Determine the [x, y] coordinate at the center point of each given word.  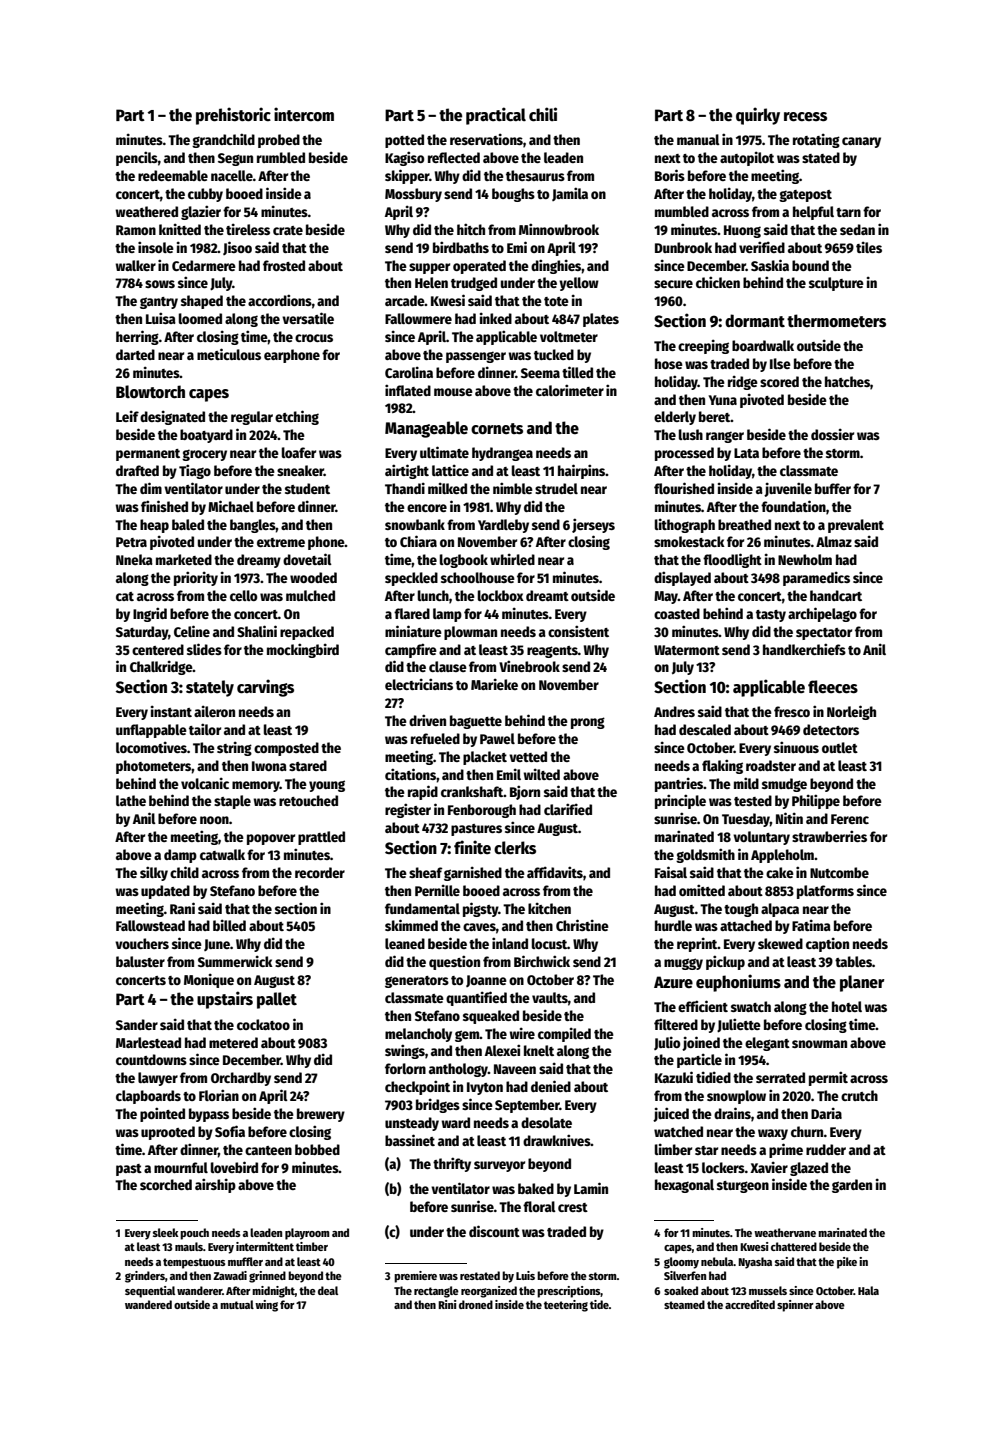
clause [448, 666]
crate [288, 230]
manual [698, 139]
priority [196, 578]
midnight [273, 1292]
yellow [579, 284]
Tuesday [746, 820]
